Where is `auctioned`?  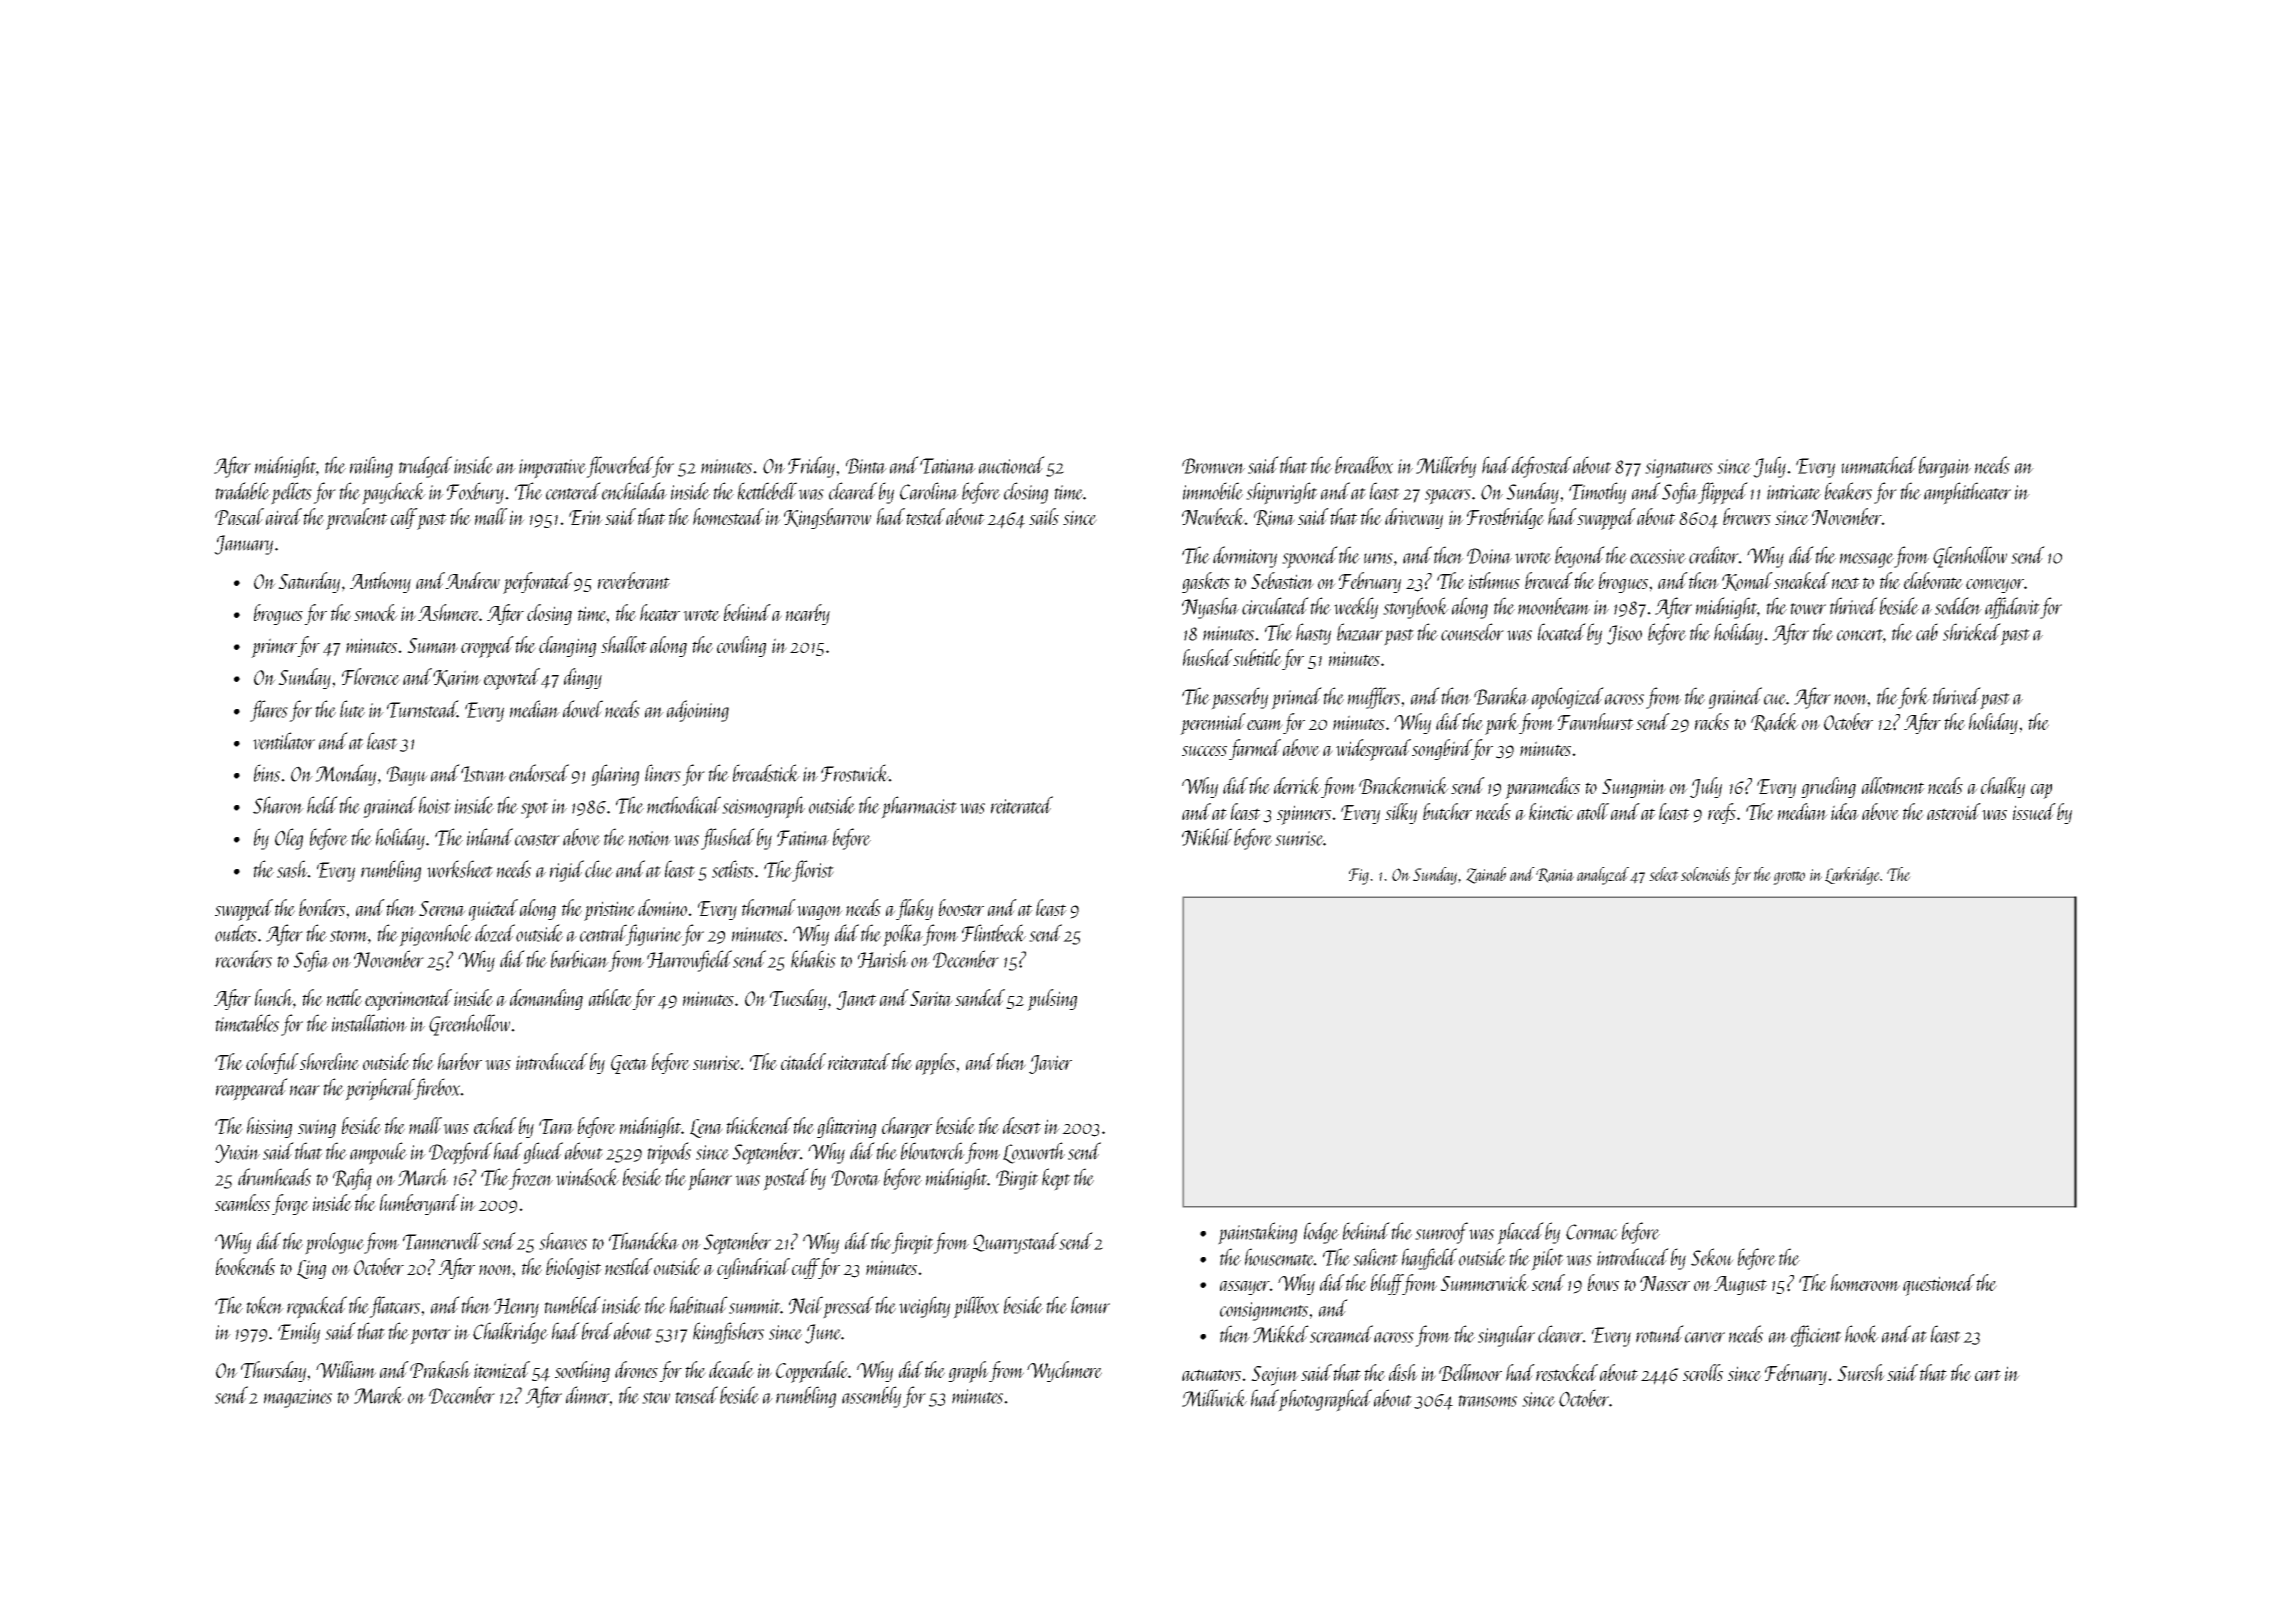 auctioned is located at coordinates (1012, 465).
